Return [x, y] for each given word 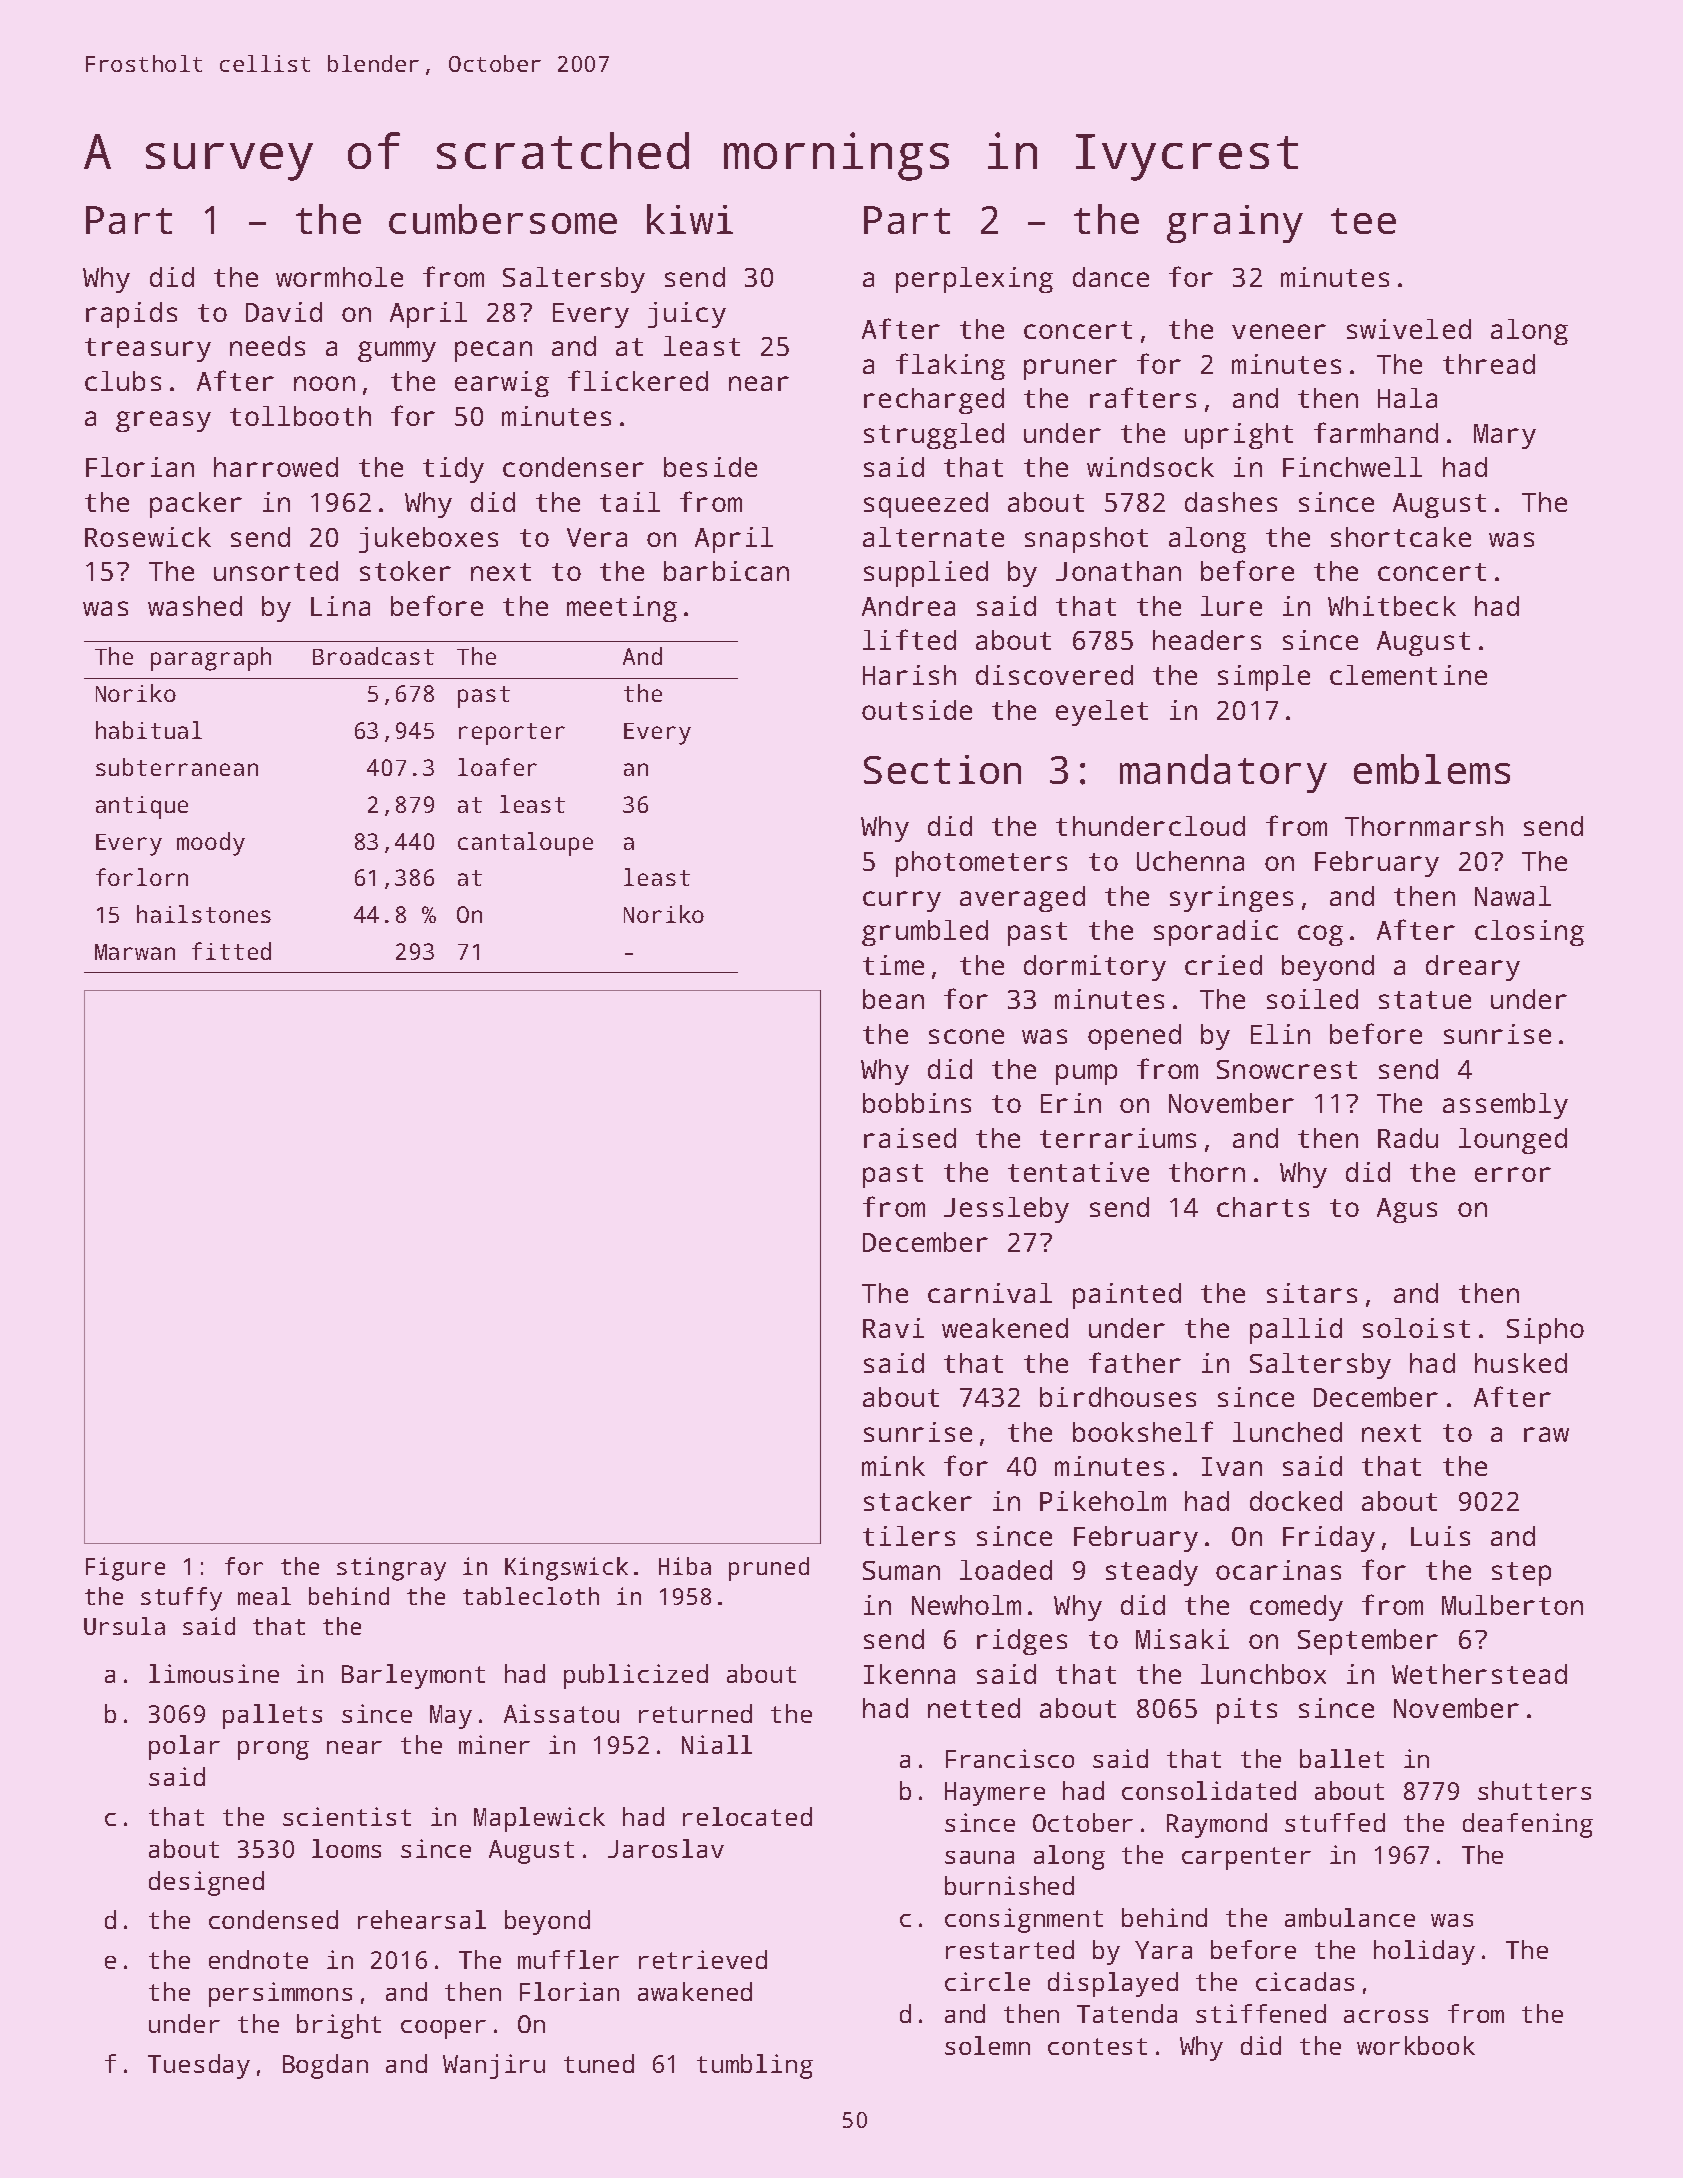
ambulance [1350, 1917]
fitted [231, 951]
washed [195, 606]
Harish [909, 675]
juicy [687, 315]
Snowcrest [1287, 1069]
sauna [979, 1857]
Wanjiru [494, 2066]
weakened [1005, 1328]
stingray [391, 1569]
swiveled [1409, 329]
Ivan [1232, 1466]
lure [1231, 606]
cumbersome [503, 219]
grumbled [925, 933]
